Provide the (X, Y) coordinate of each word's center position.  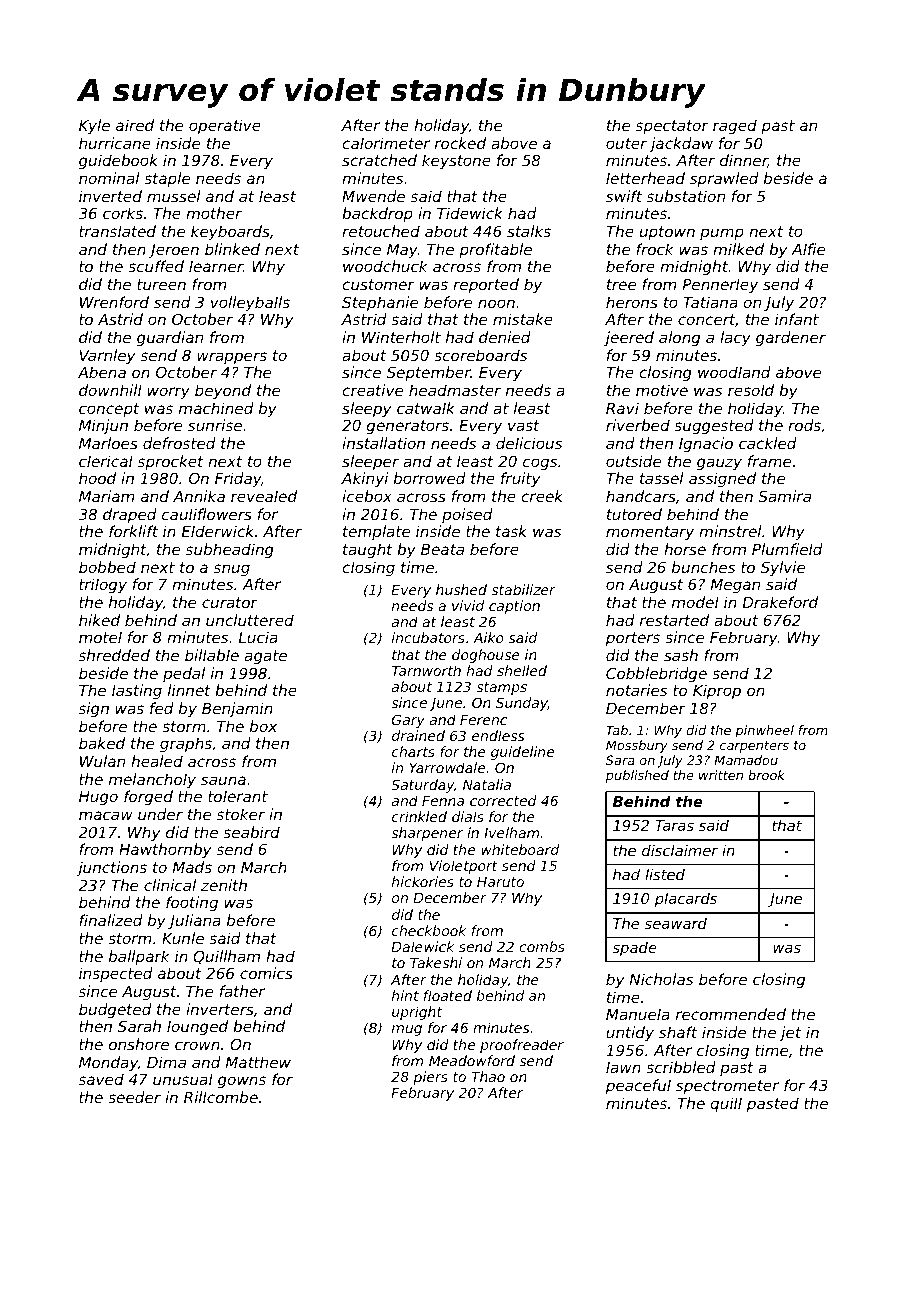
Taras (674, 825)
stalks (529, 231)
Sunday (522, 704)
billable (212, 655)
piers (430, 1078)
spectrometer (727, 1087)
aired (135, 125)
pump (722, 234)
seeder (134, 1097)
